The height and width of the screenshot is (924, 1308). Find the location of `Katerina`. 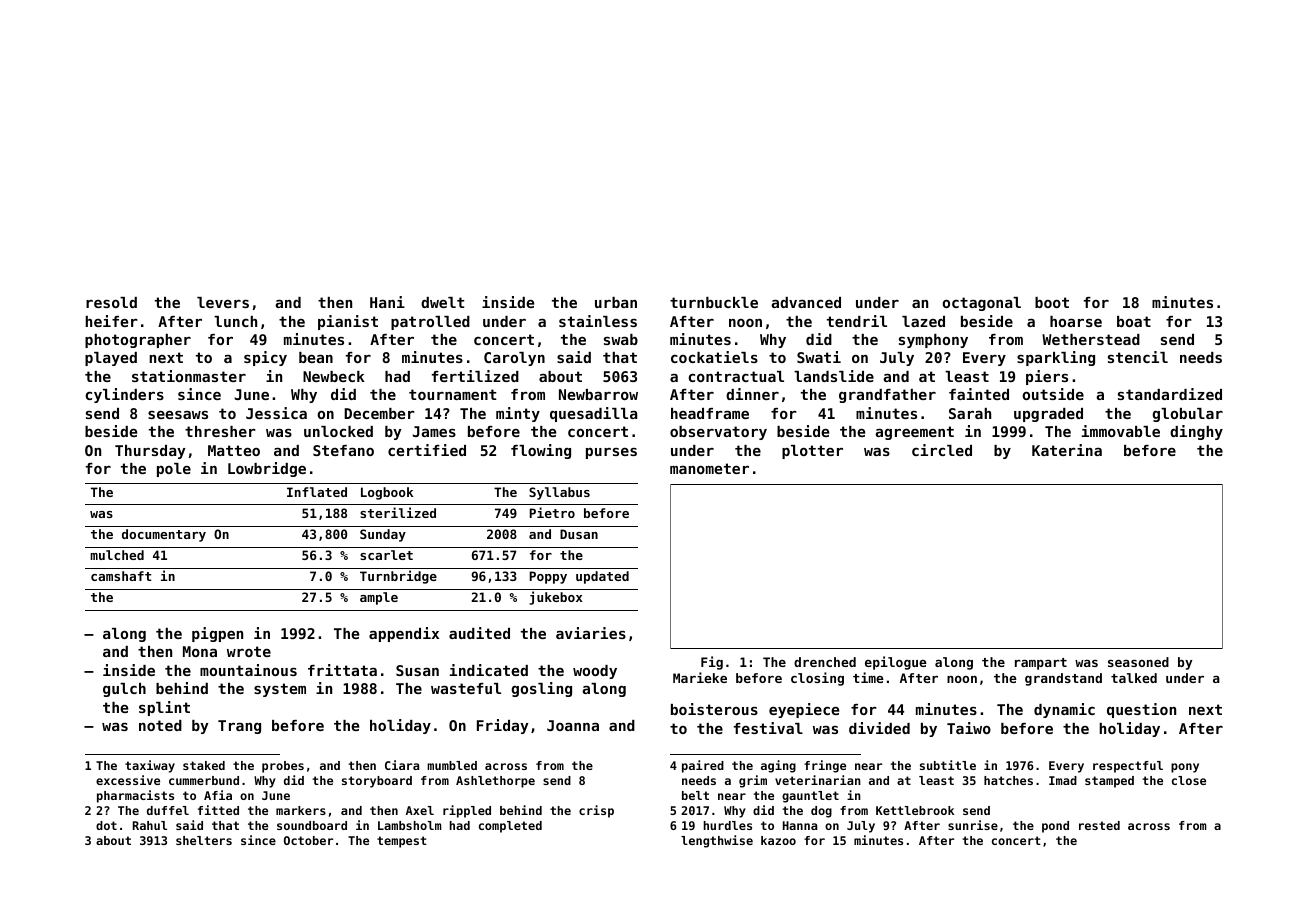

Katerina is located at coordinates (1067, 450).
